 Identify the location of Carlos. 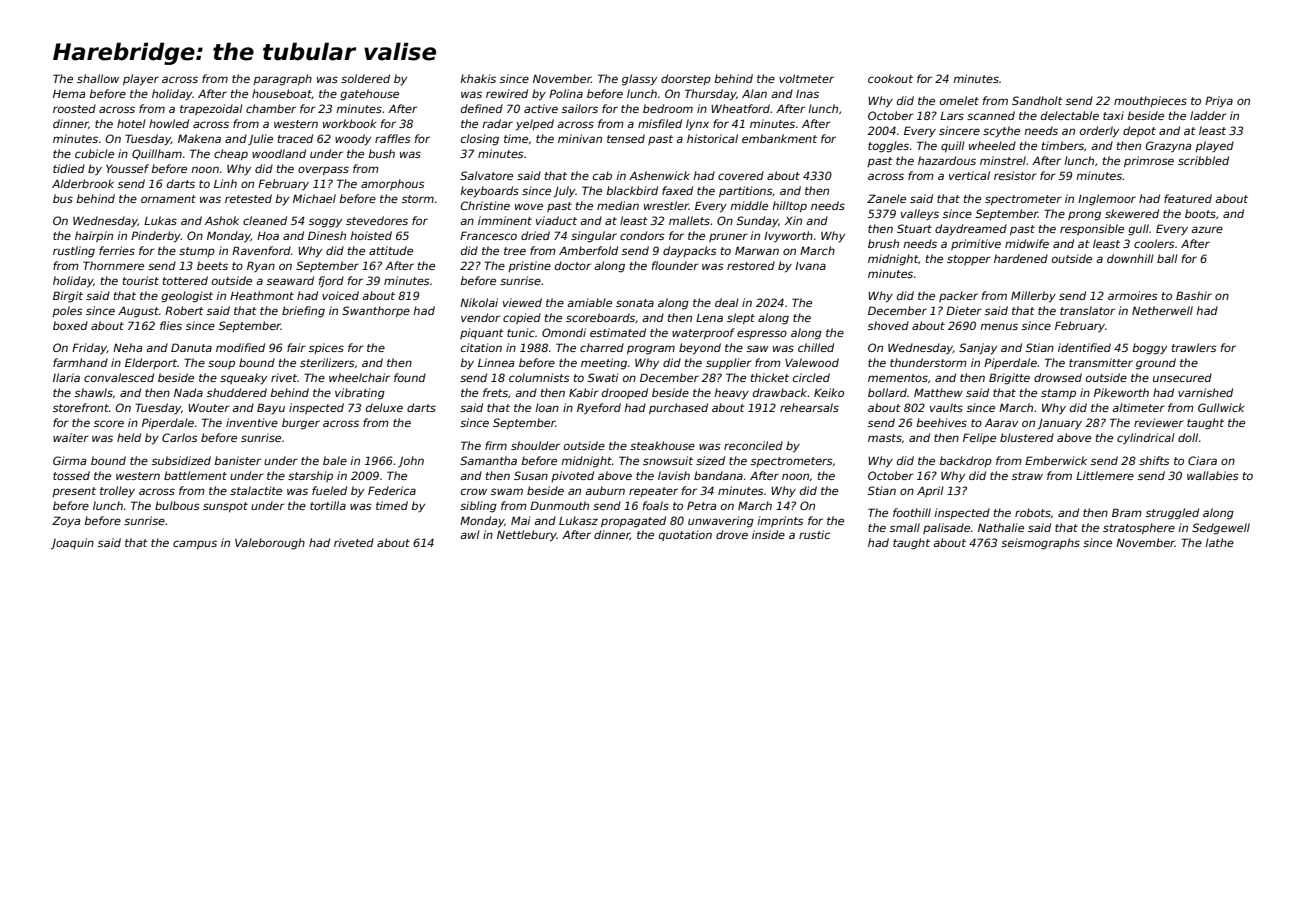
(180, 437).
